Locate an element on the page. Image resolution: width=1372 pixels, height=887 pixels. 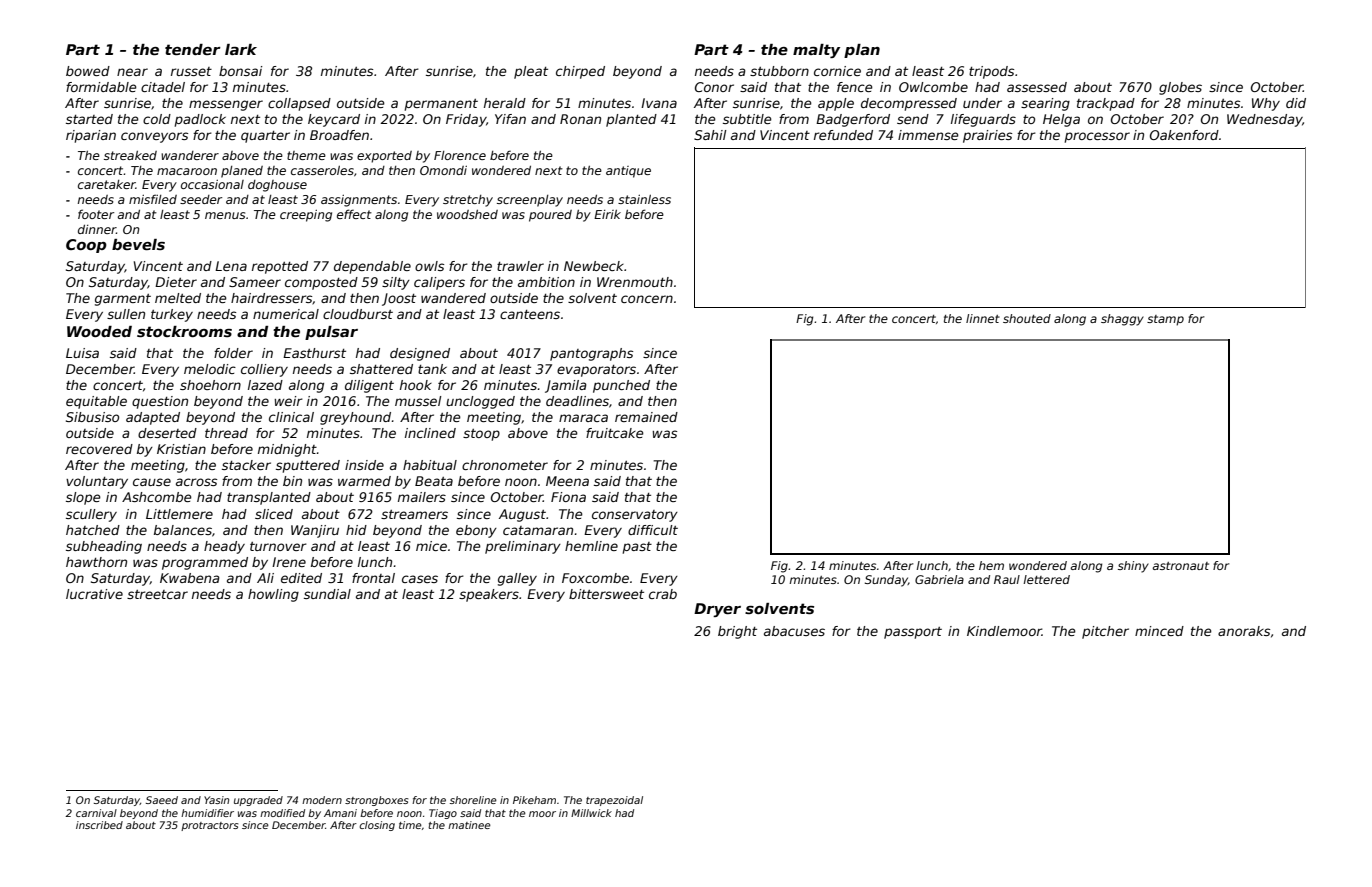
refunded is located at coordinates (843, 135).
